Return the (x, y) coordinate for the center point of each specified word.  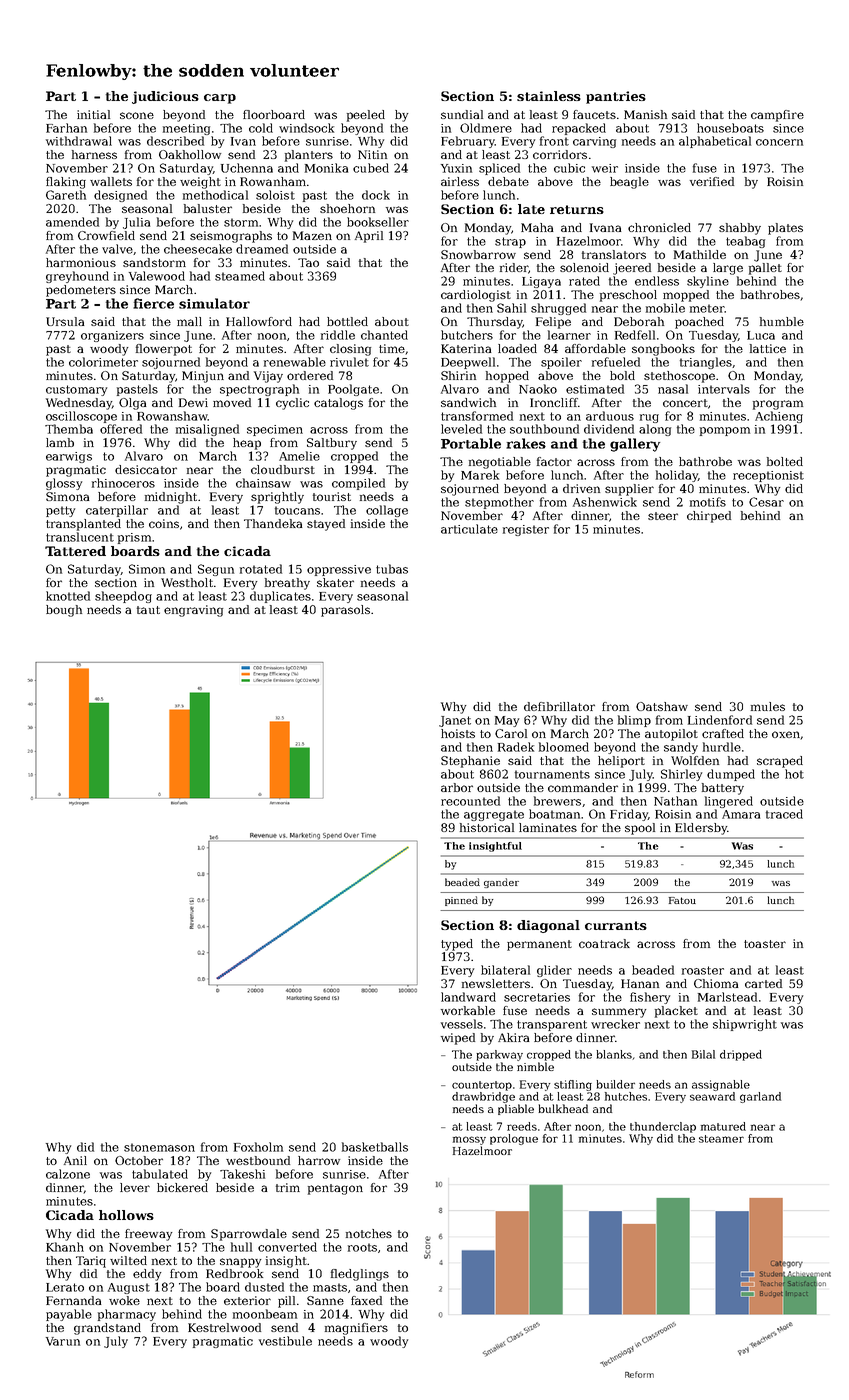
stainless (549, 96)
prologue (514, 1139)
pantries (616, 97)
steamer (721, 1139)
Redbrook (234, 1273)
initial (93, 114)
